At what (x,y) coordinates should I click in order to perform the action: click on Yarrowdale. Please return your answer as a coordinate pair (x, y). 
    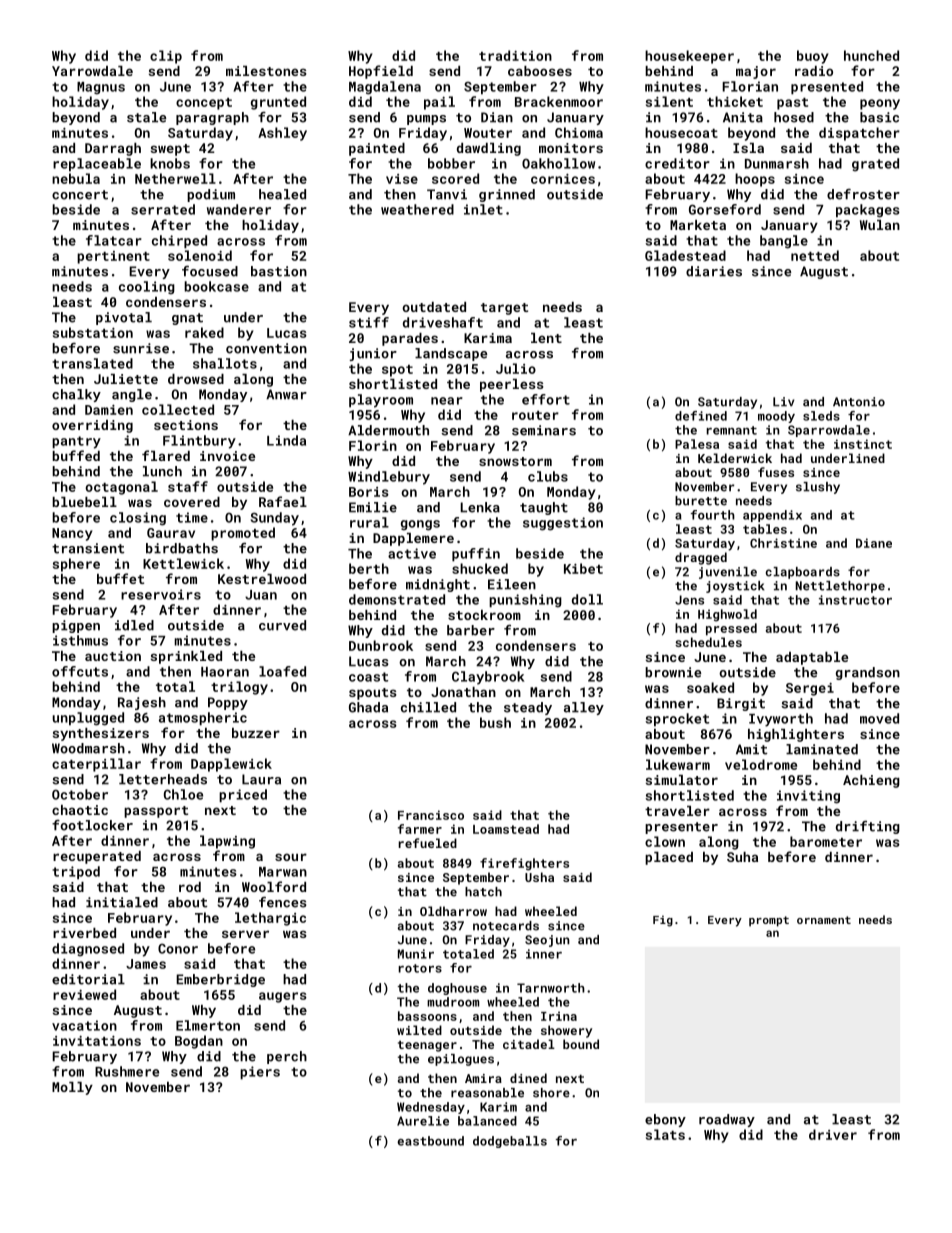
    Looking at the image, I should click on (92, 71).
